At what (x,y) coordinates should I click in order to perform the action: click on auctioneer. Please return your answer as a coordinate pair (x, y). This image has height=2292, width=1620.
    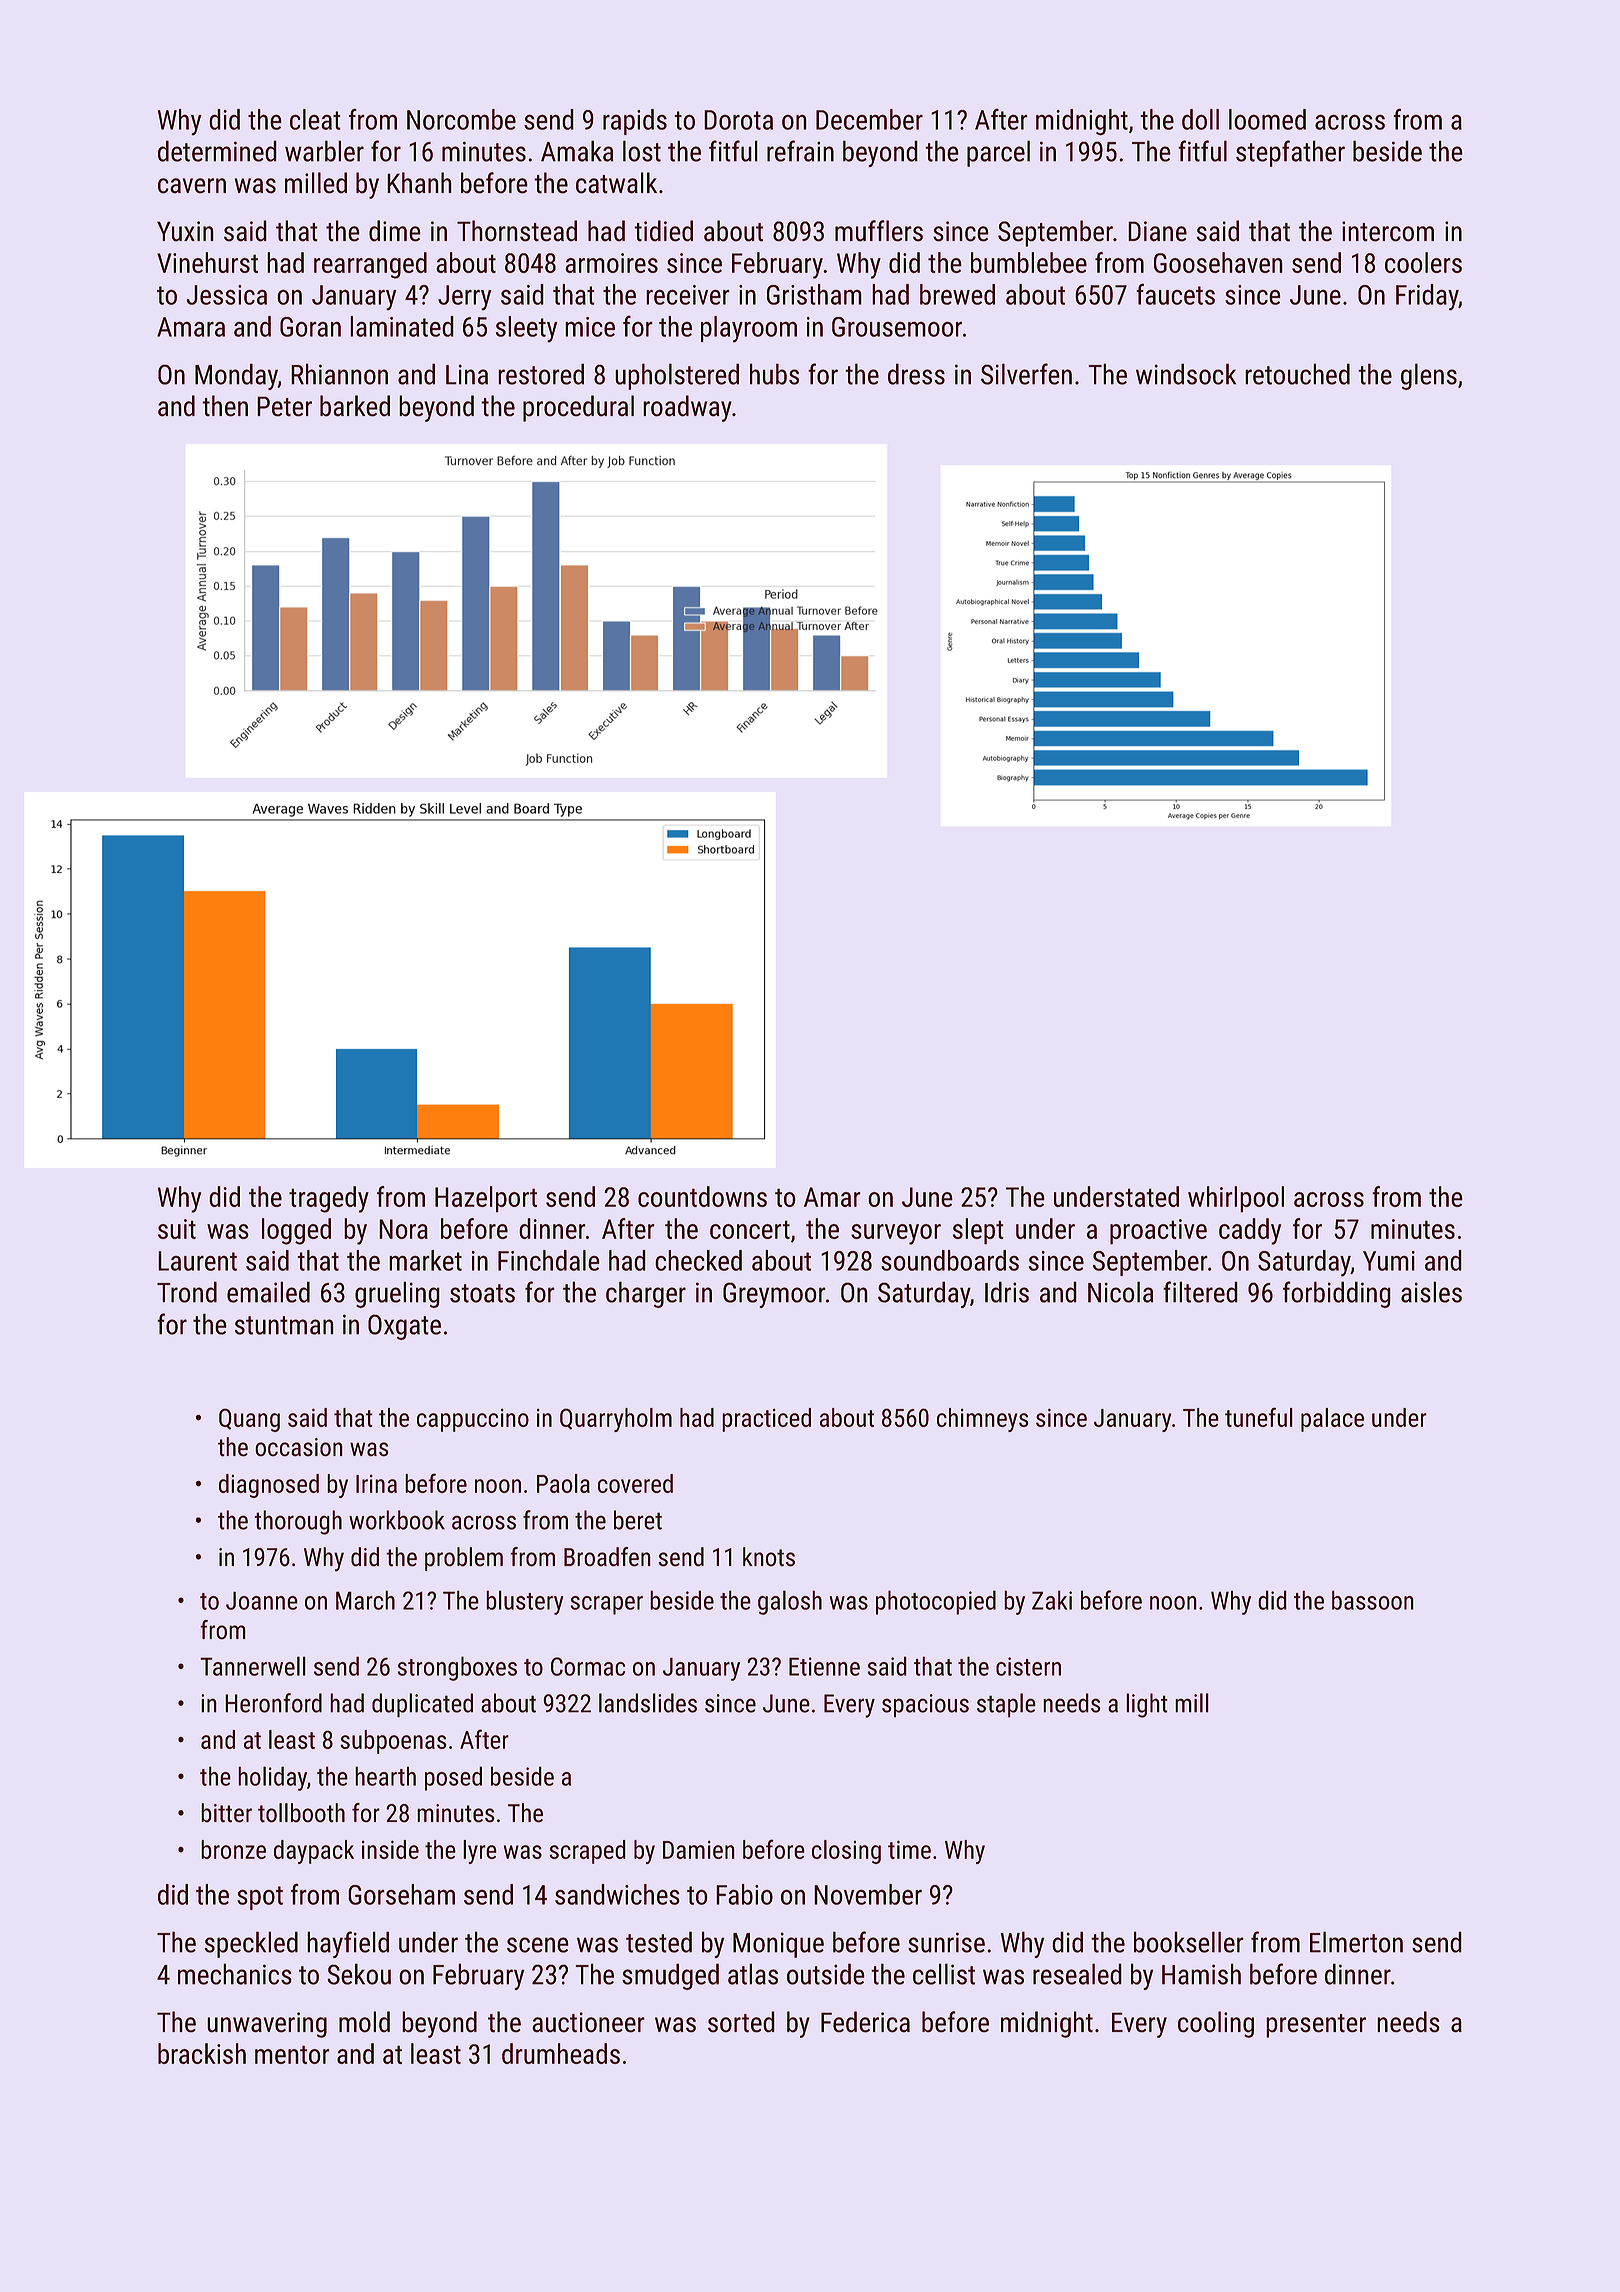
    Looking at the image, I should click on (588, 2022).
